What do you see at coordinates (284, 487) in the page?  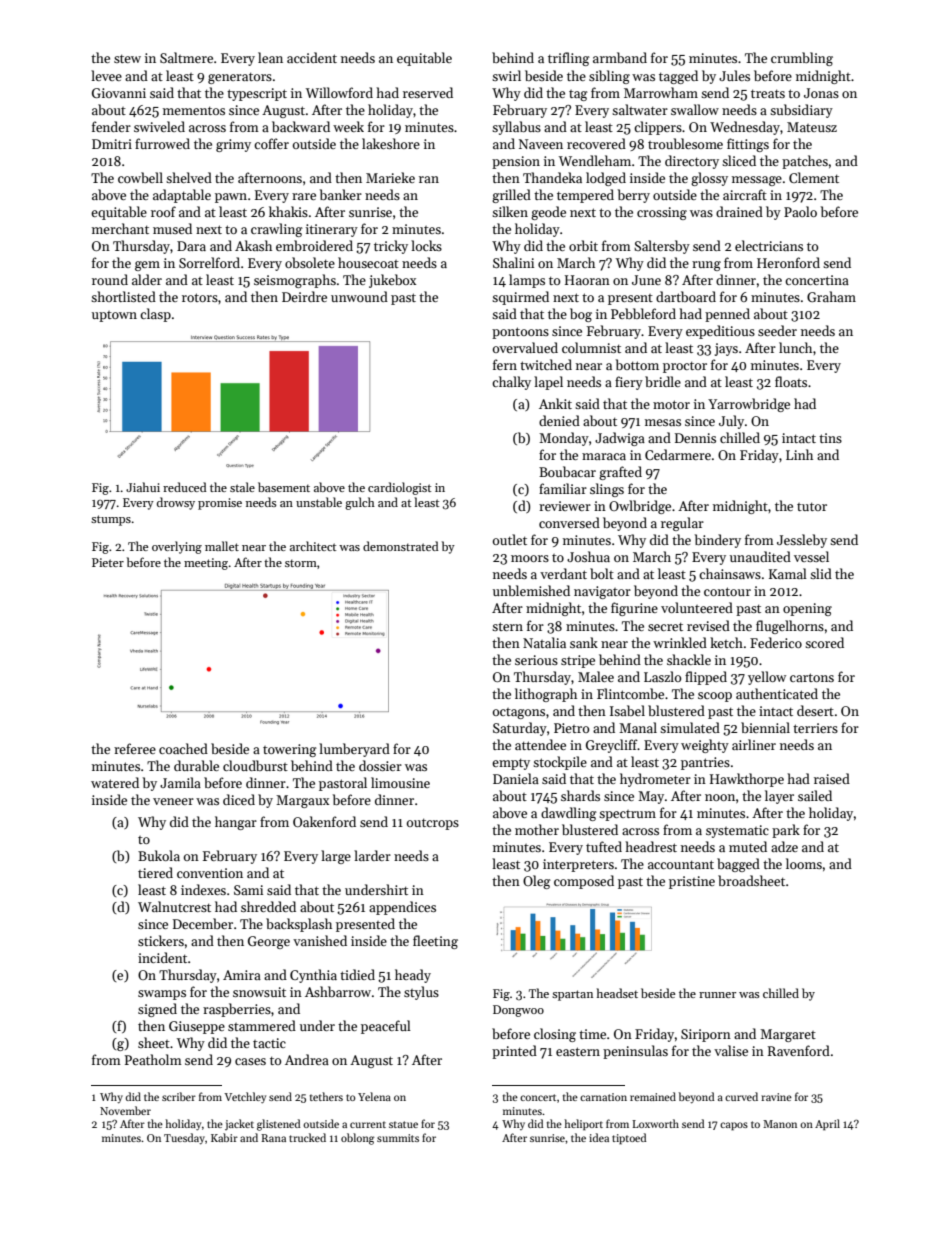 I see `basement` at bounding box center [284, 487].
